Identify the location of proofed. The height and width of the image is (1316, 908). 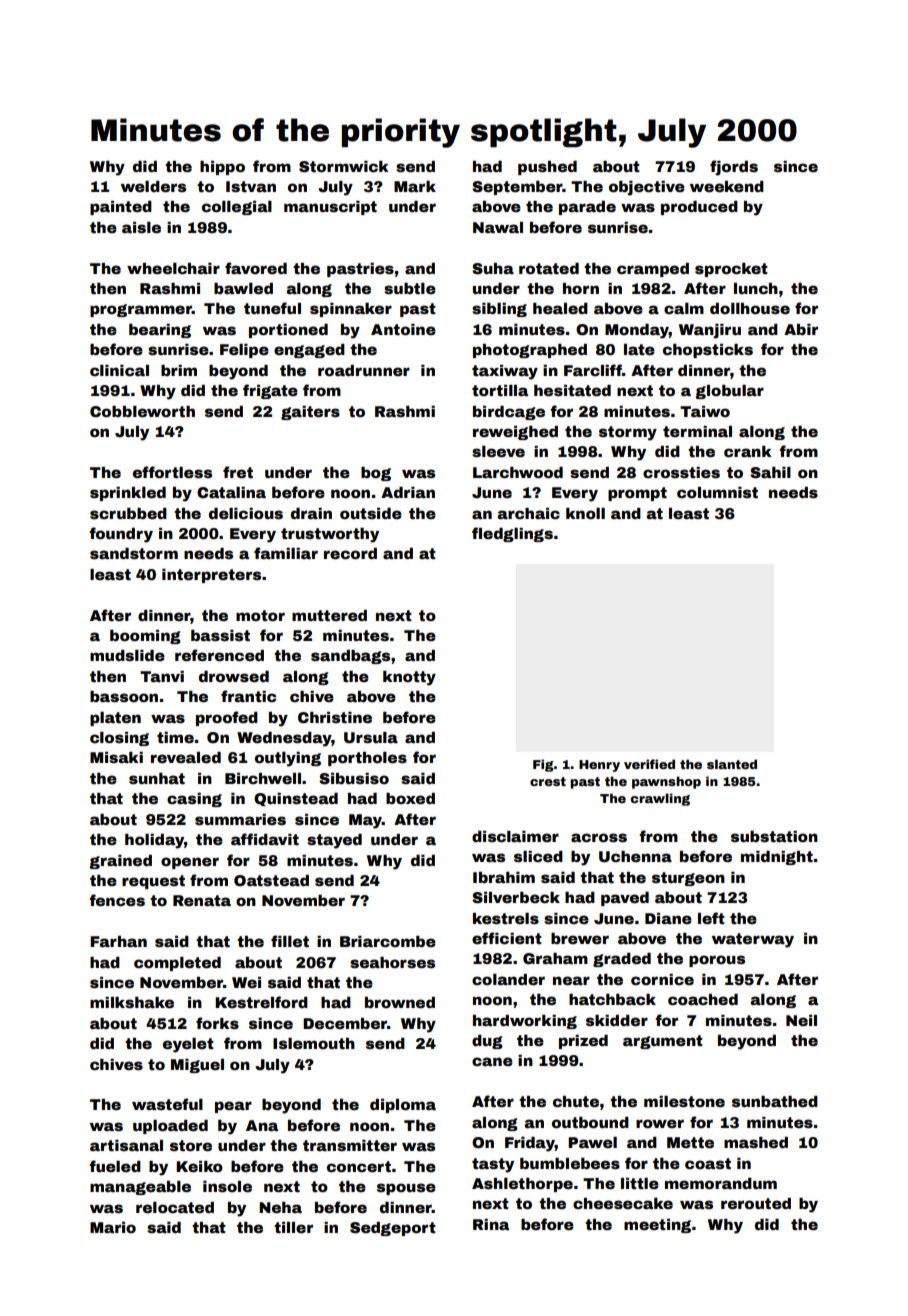
(227, 718).
